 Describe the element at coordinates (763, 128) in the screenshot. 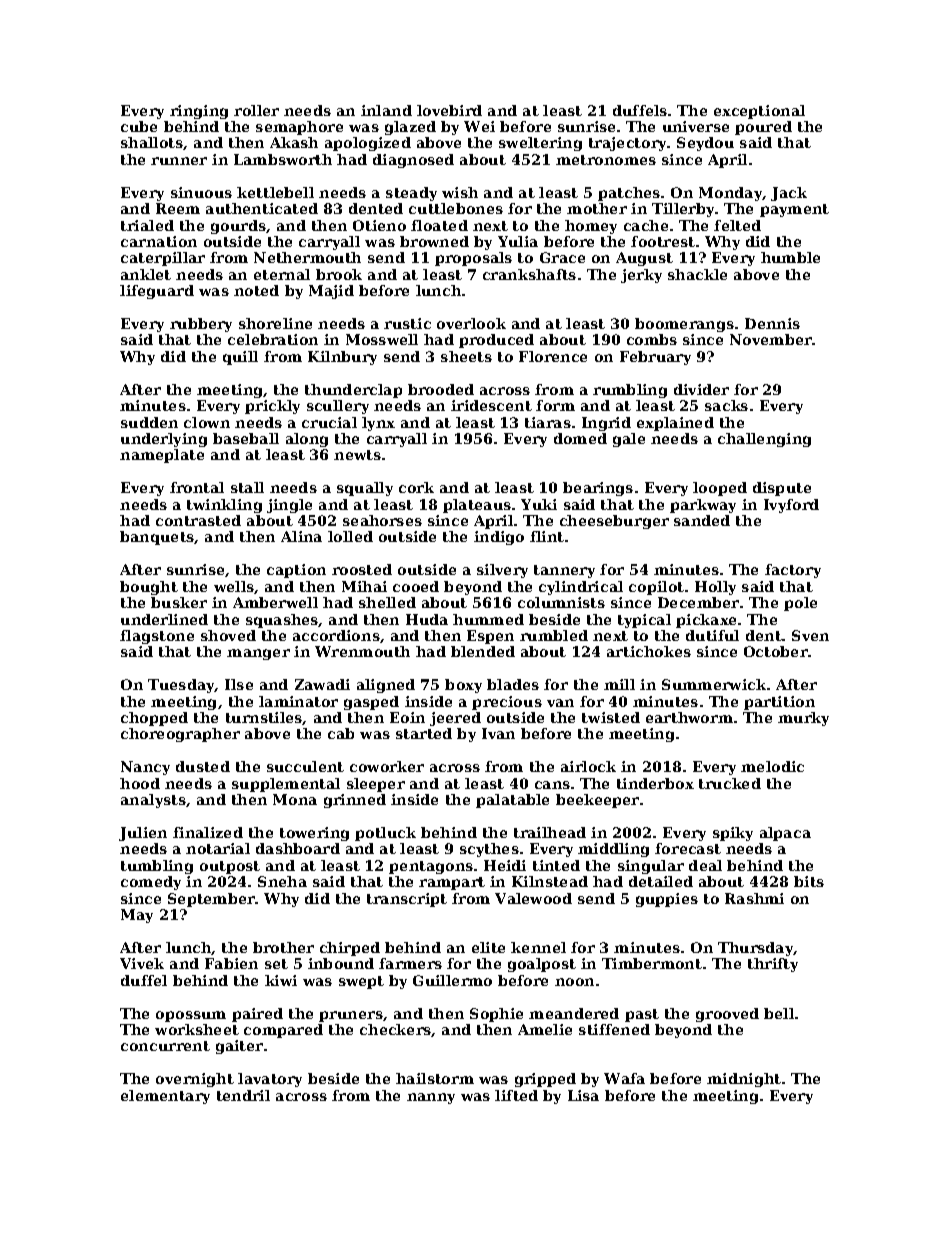

I see `poured` at that location.
